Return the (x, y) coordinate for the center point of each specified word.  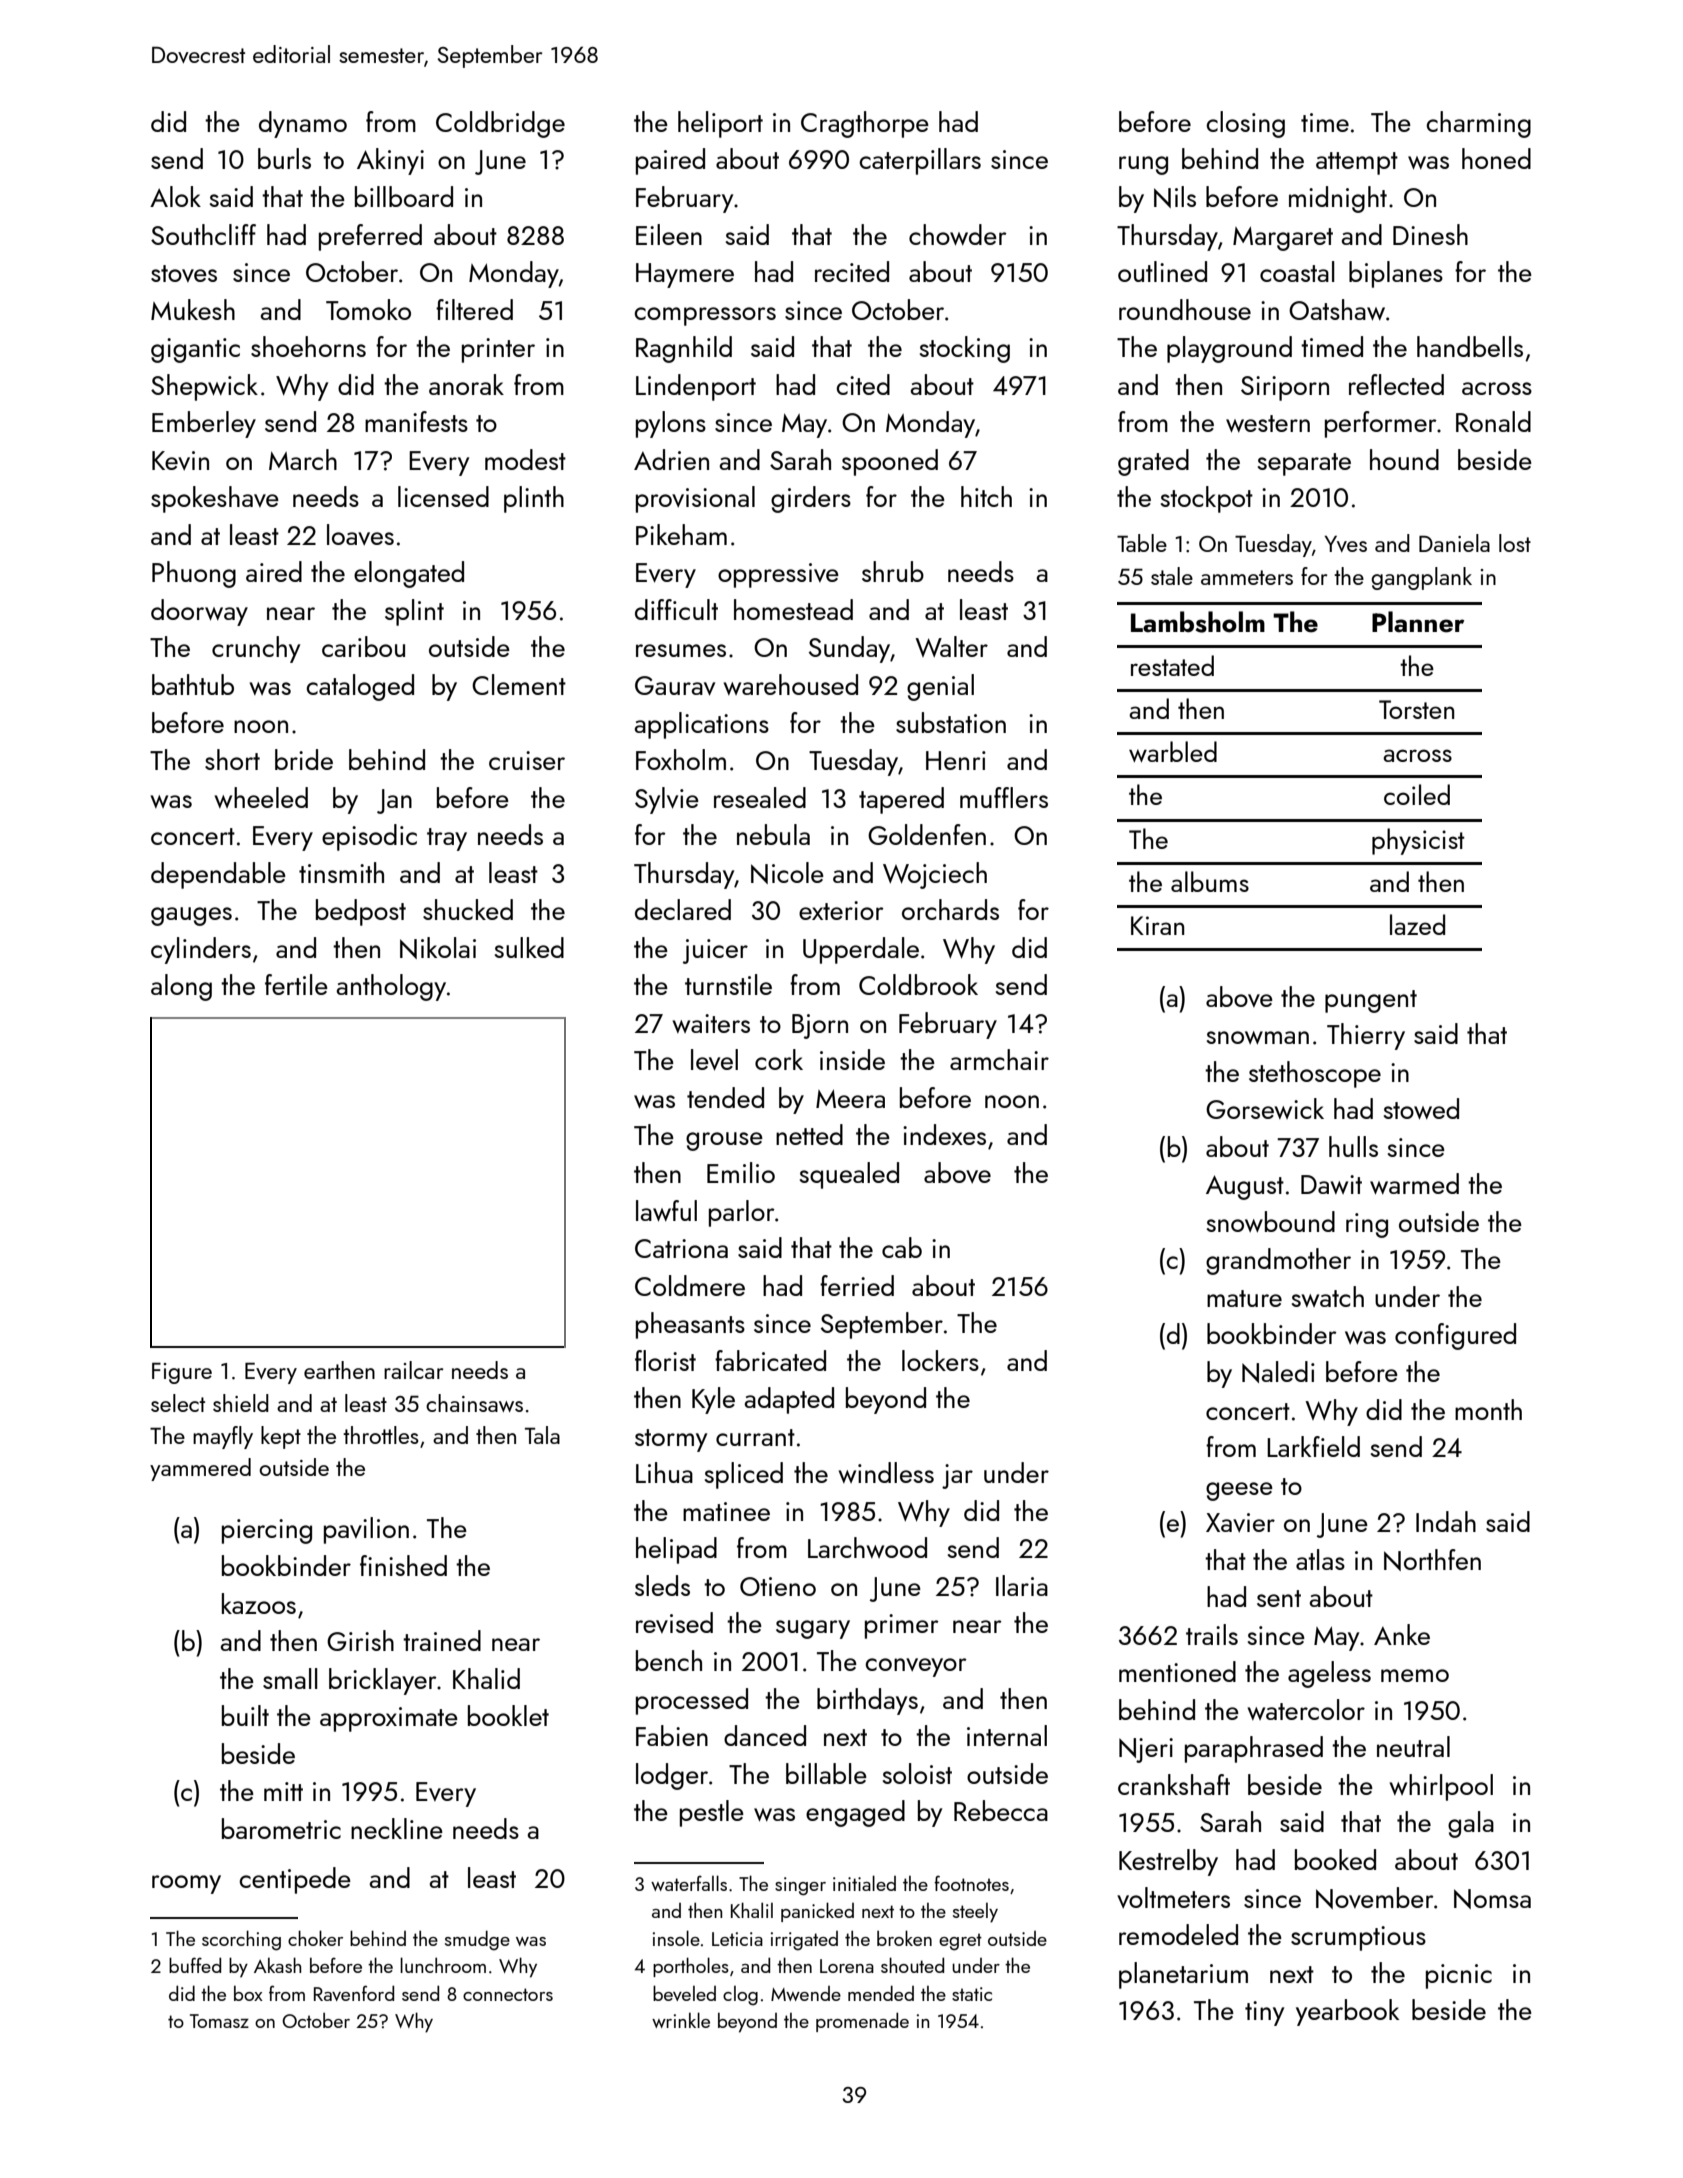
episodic (369, 837)
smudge (477, 1940)
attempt (1357, 163)
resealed (760, 797)
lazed (1417, 924)
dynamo (303, 124)
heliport (720, 124)
